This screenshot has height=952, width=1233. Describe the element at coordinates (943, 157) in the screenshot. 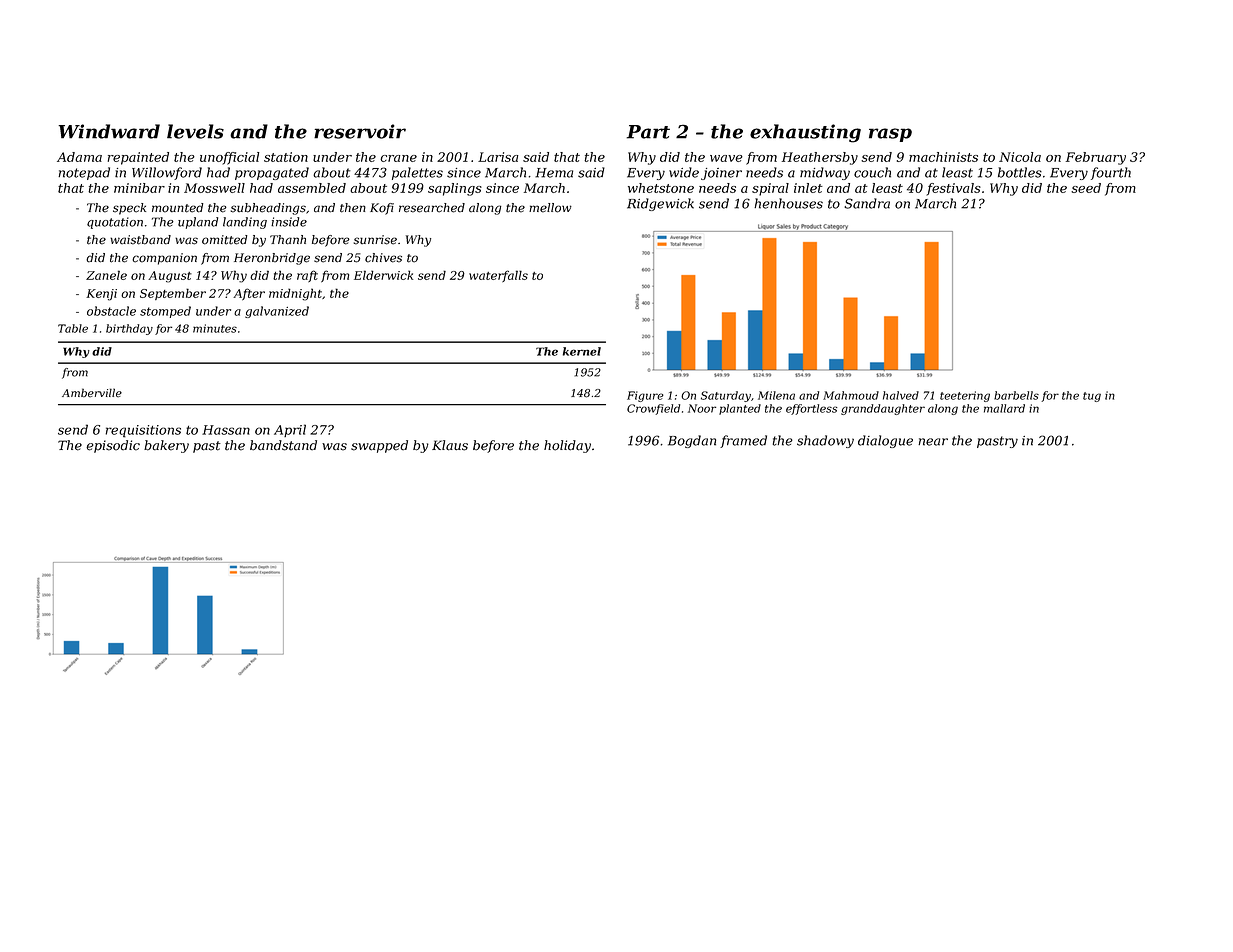

I see `machinists` at that location.
